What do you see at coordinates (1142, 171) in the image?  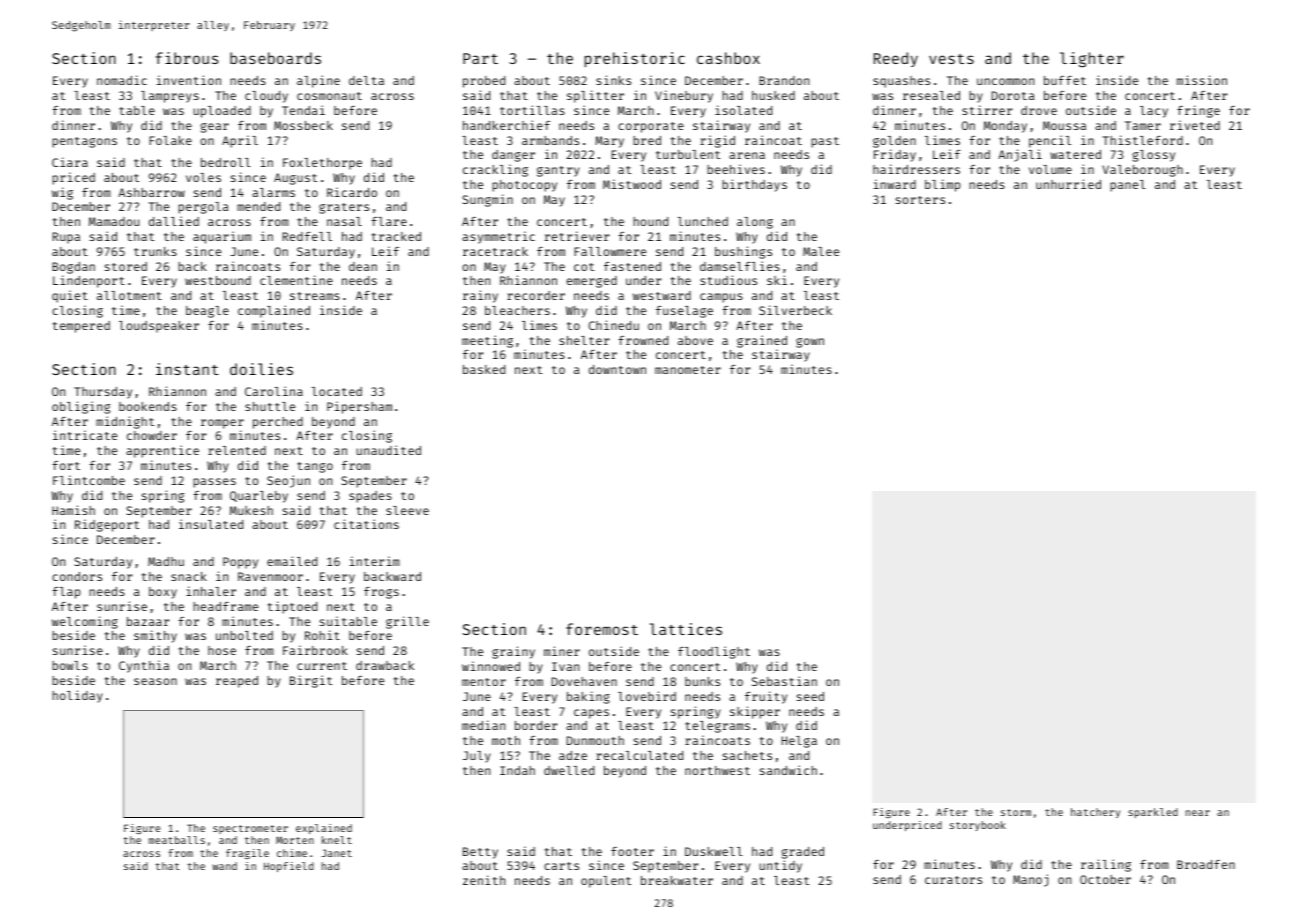 I see `Valeborough` at bounding box center [1142, 171].
